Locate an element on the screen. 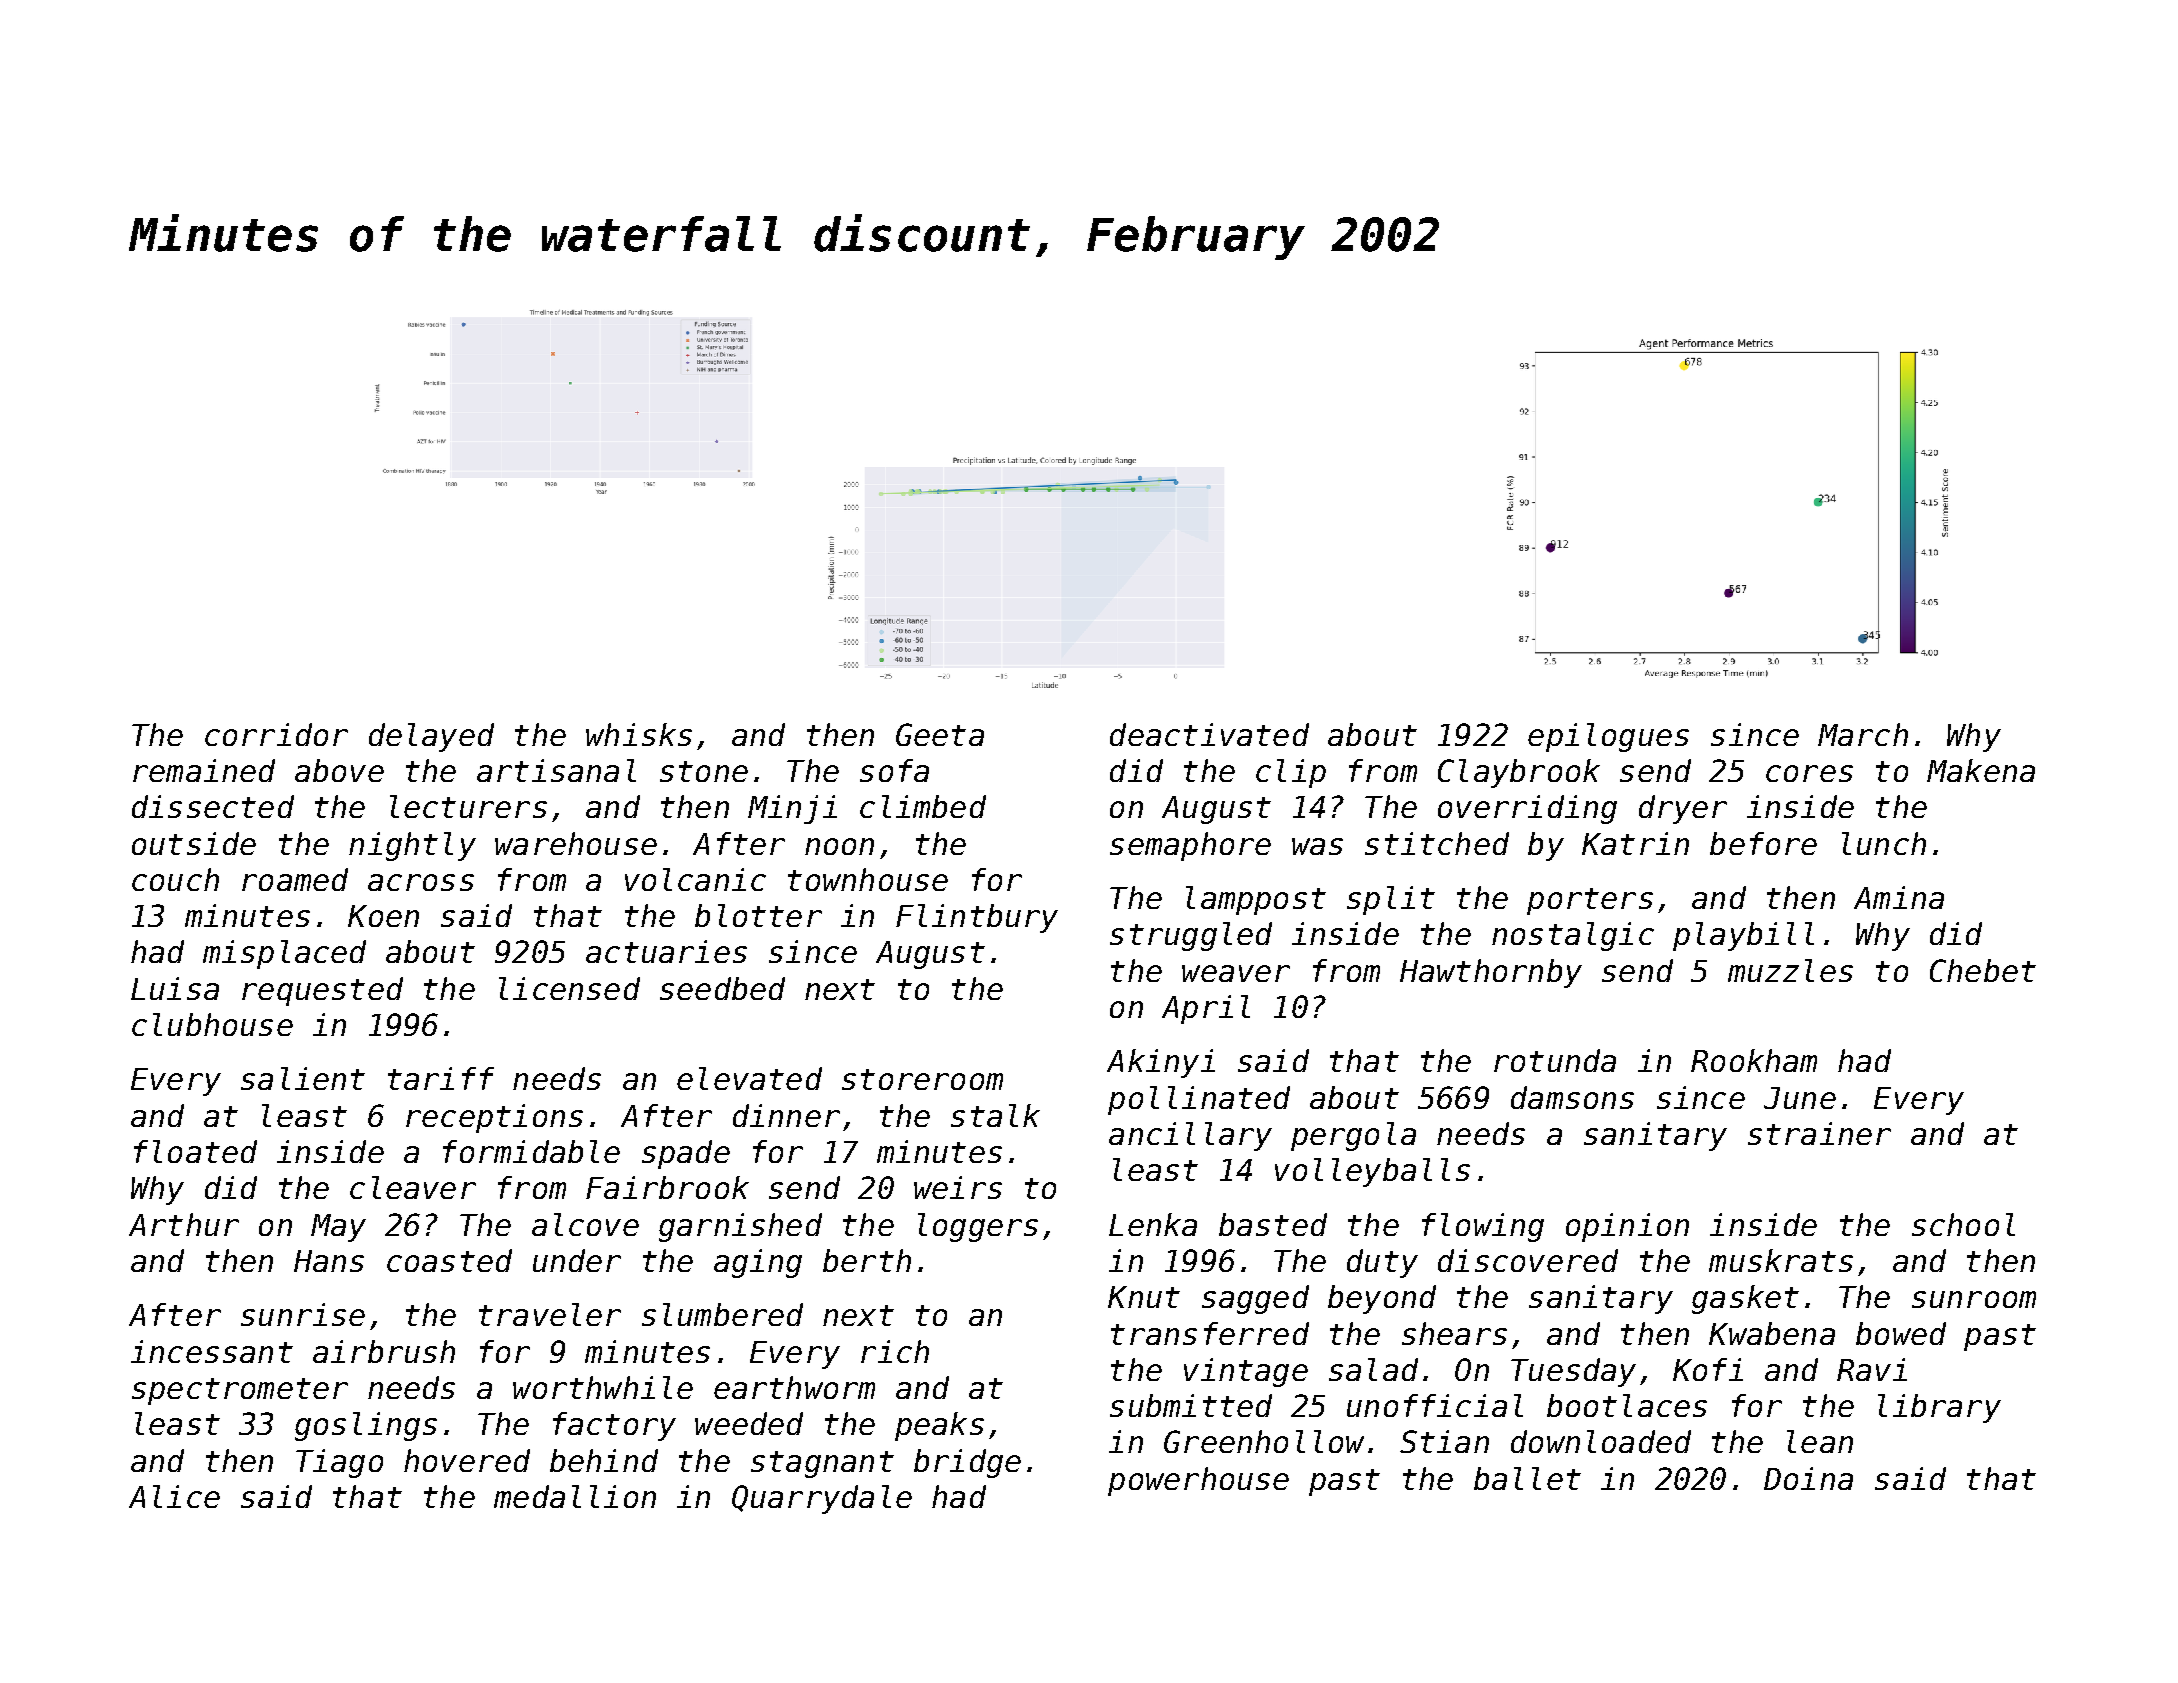  playbill is located at coordinates (1743, 936).
